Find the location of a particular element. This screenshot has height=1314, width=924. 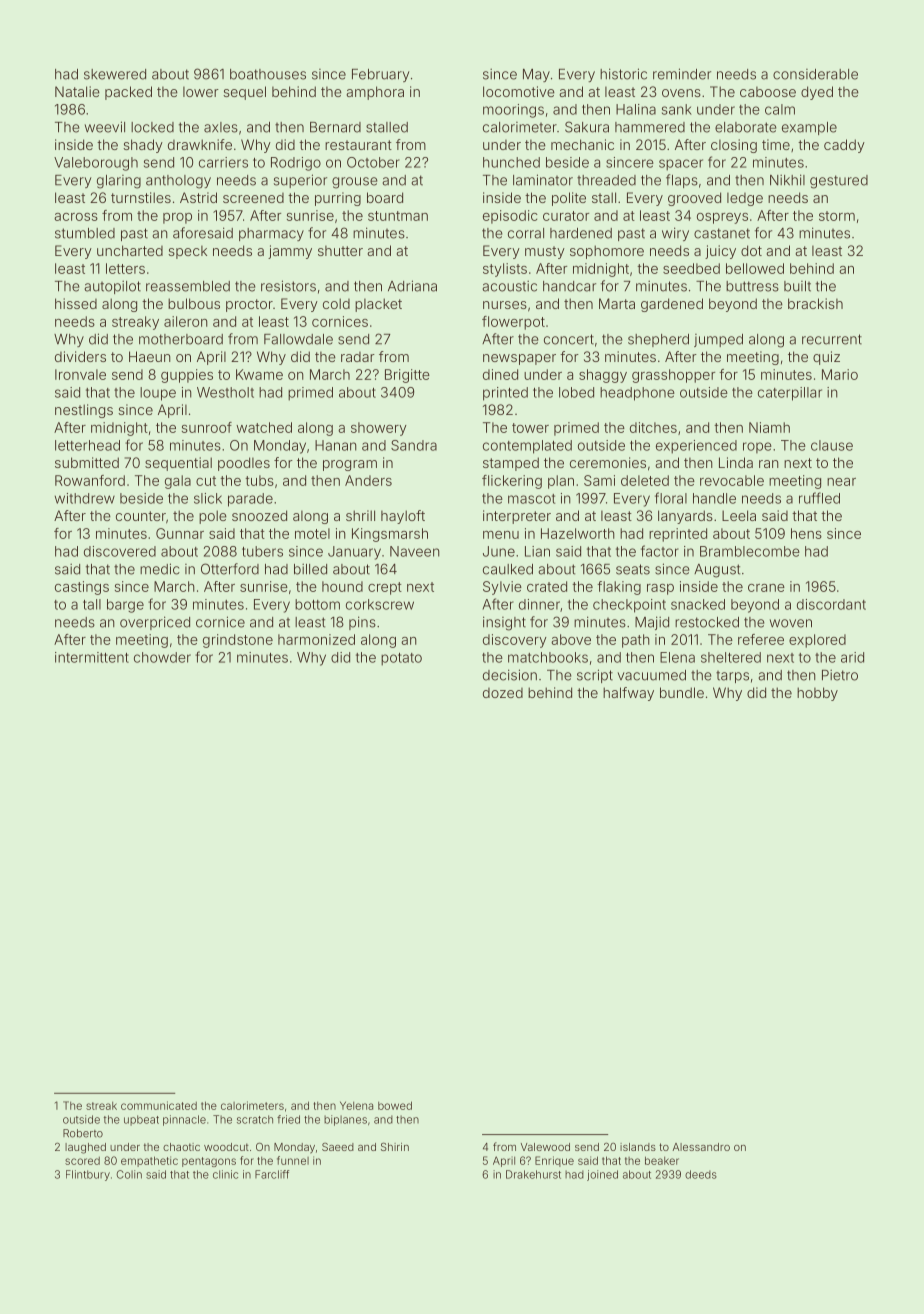

chowder is located at coordinates (162, 657).
